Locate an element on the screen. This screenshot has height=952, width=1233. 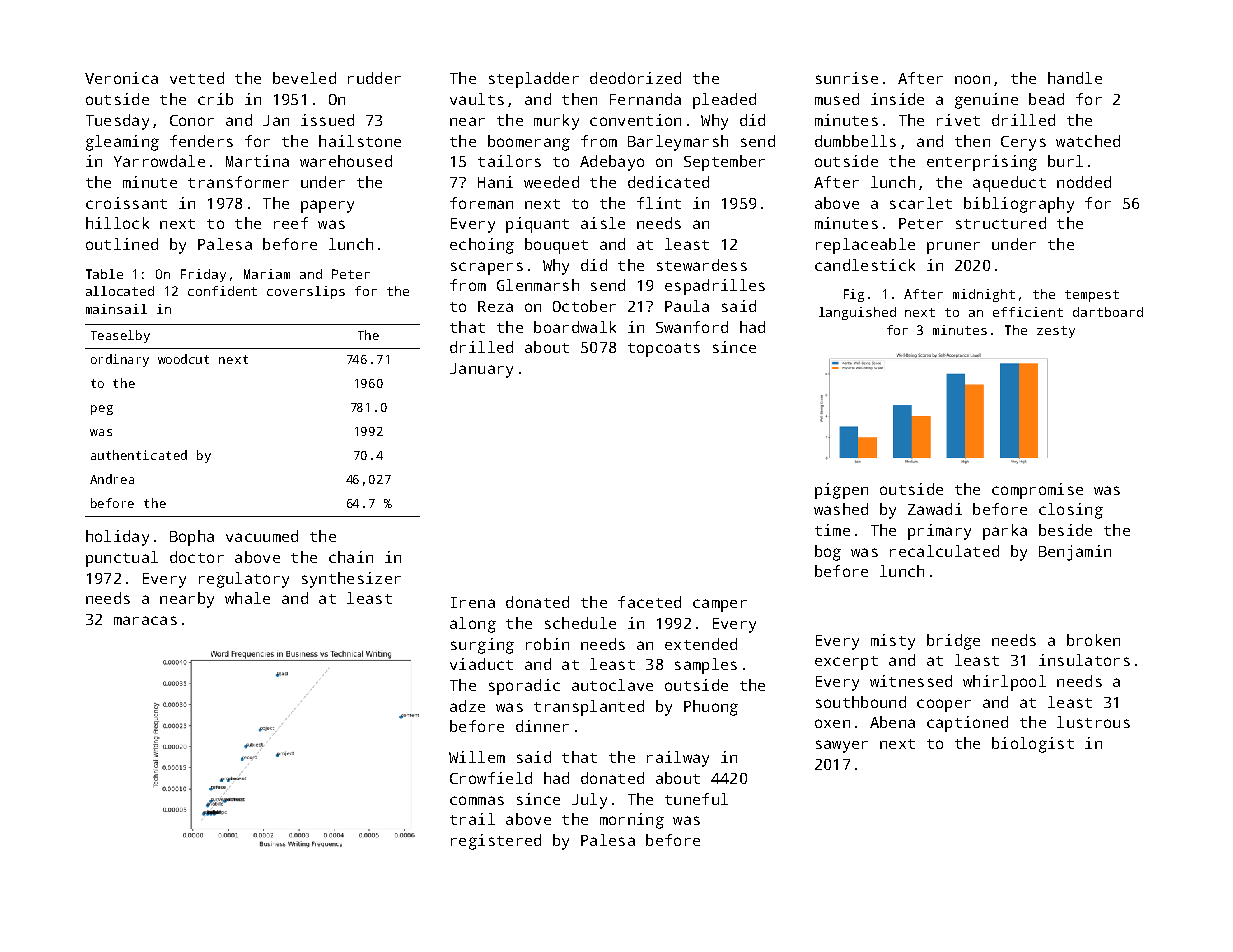
tempest is located at coordinates (1092, 296).
